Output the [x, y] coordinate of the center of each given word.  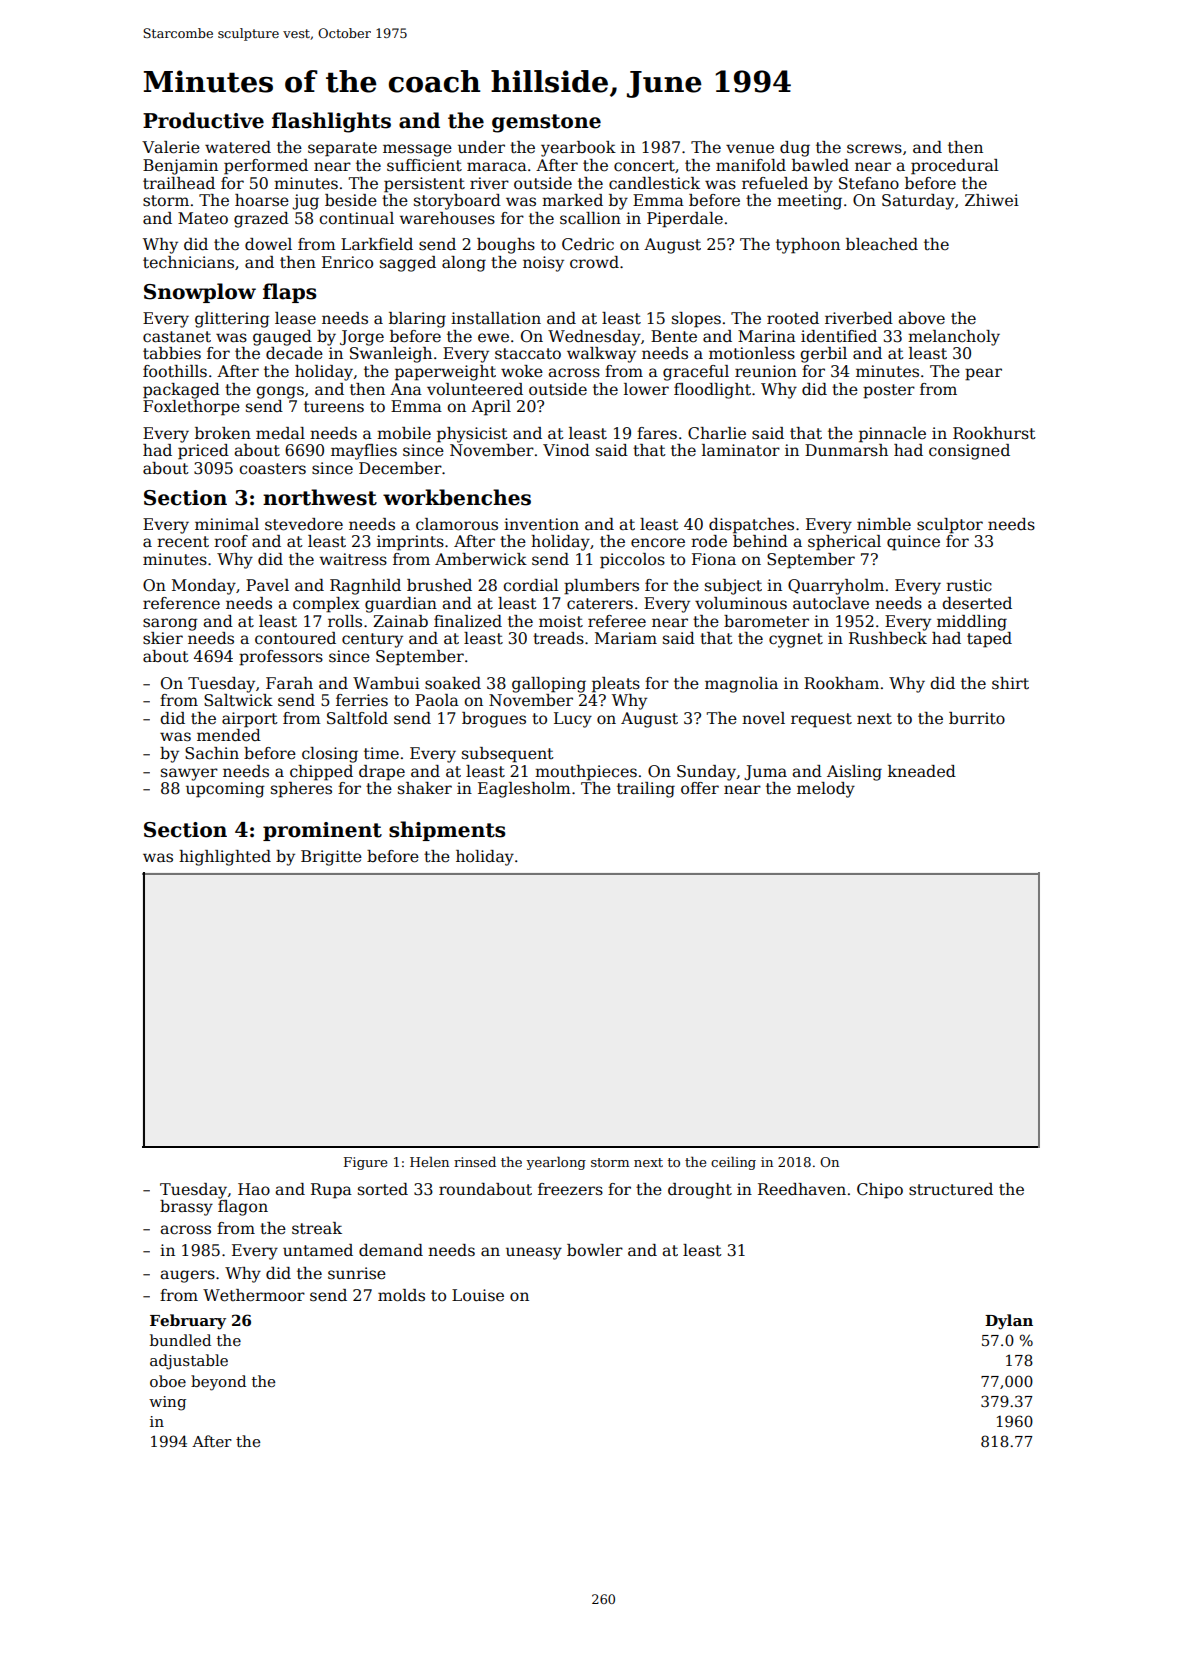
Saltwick [238, 700]
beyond [218, 1383]
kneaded [922, 771]
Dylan [1009, 1322]
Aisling [854, 773]
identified [839, 336]
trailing [646, 790]
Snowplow [200, 293]
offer [700, 788]
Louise [478, 1295]
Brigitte [331, 858]
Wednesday [594, 338]
